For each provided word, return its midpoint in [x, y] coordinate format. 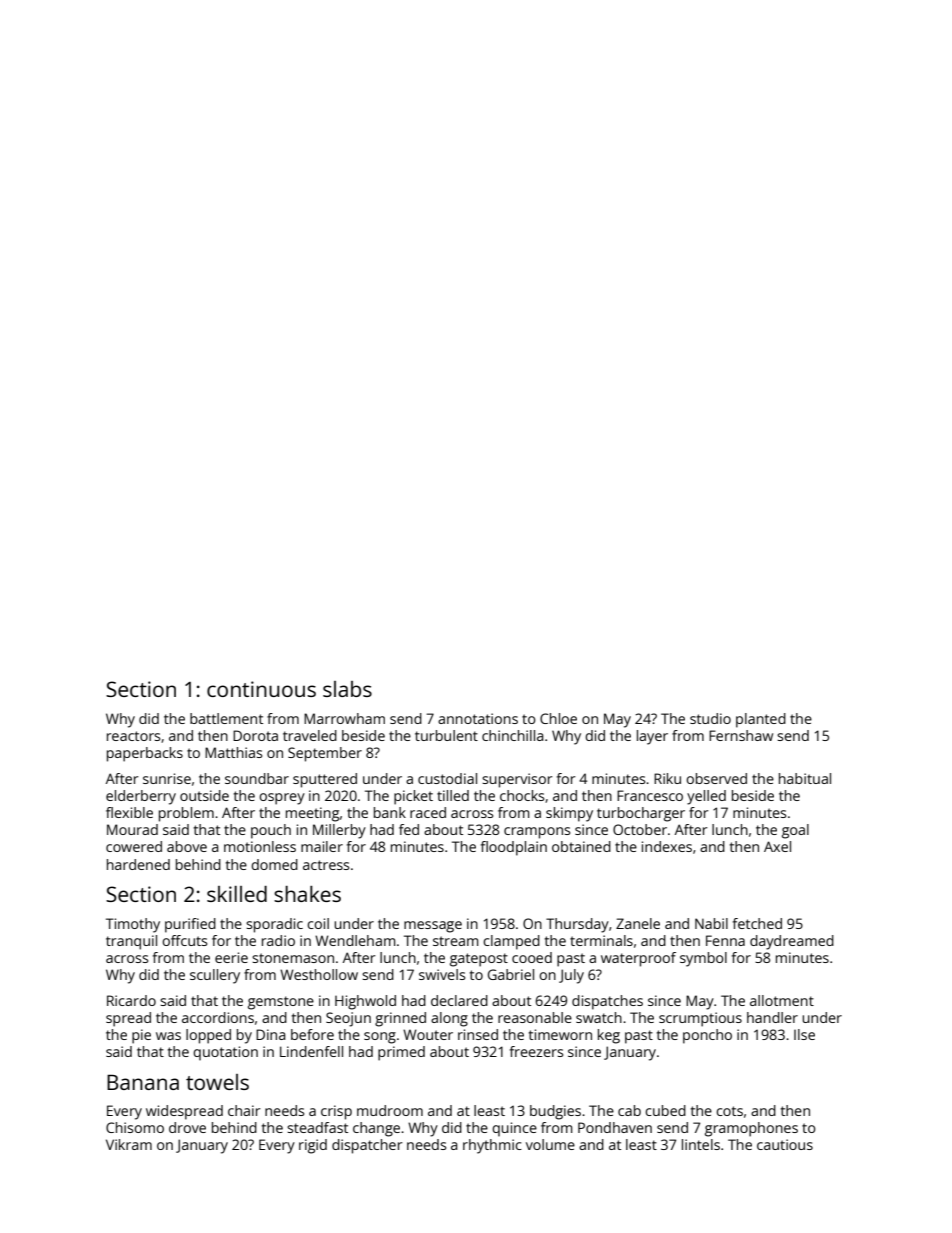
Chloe [558, 718]
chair [244, 1110]
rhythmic [492, 1146]
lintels [701, 1144]
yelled [706, 797]
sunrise [167, 778]
